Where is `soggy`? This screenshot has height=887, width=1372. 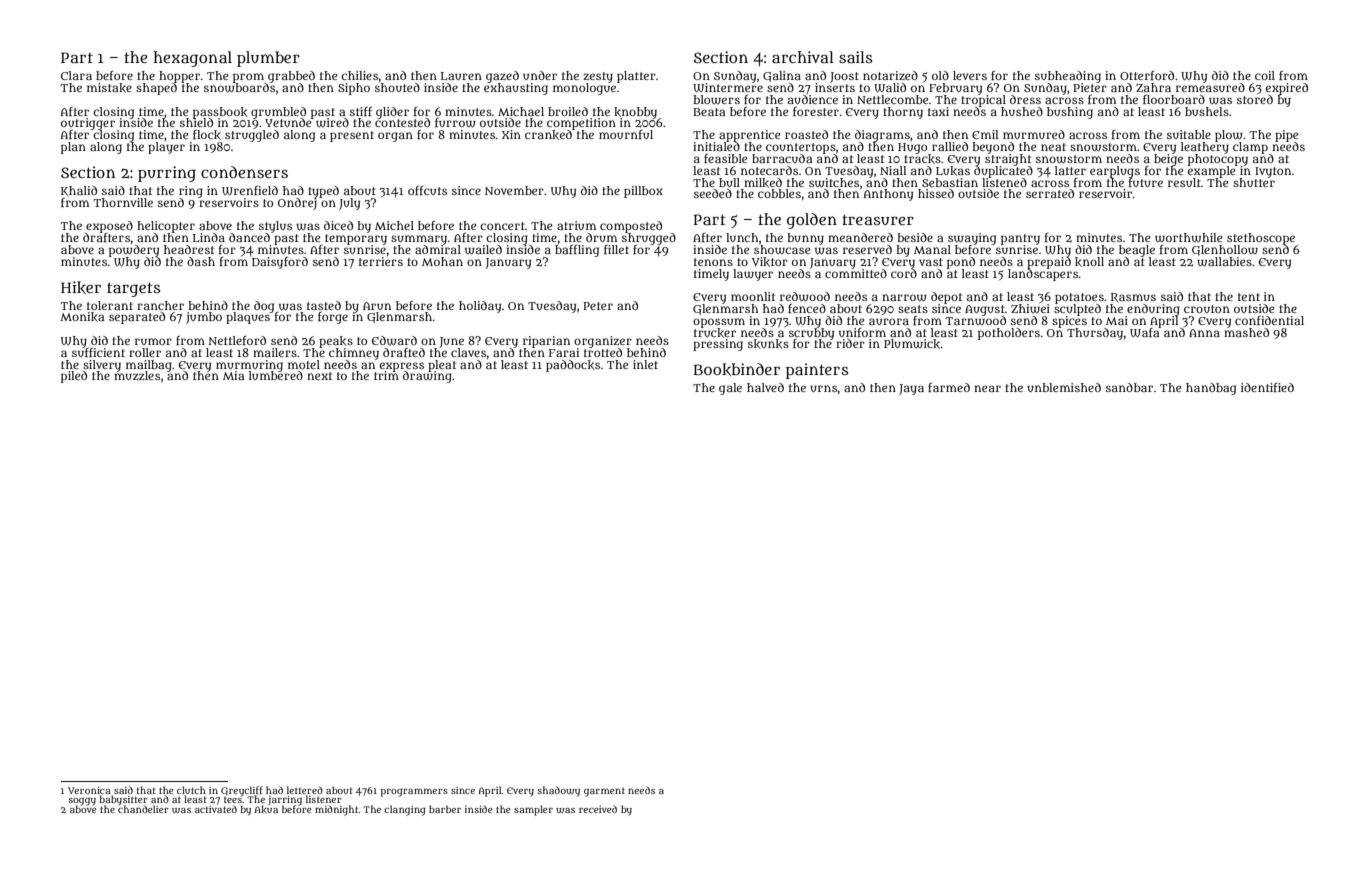 soggy is located at coordinates (82, 802).
